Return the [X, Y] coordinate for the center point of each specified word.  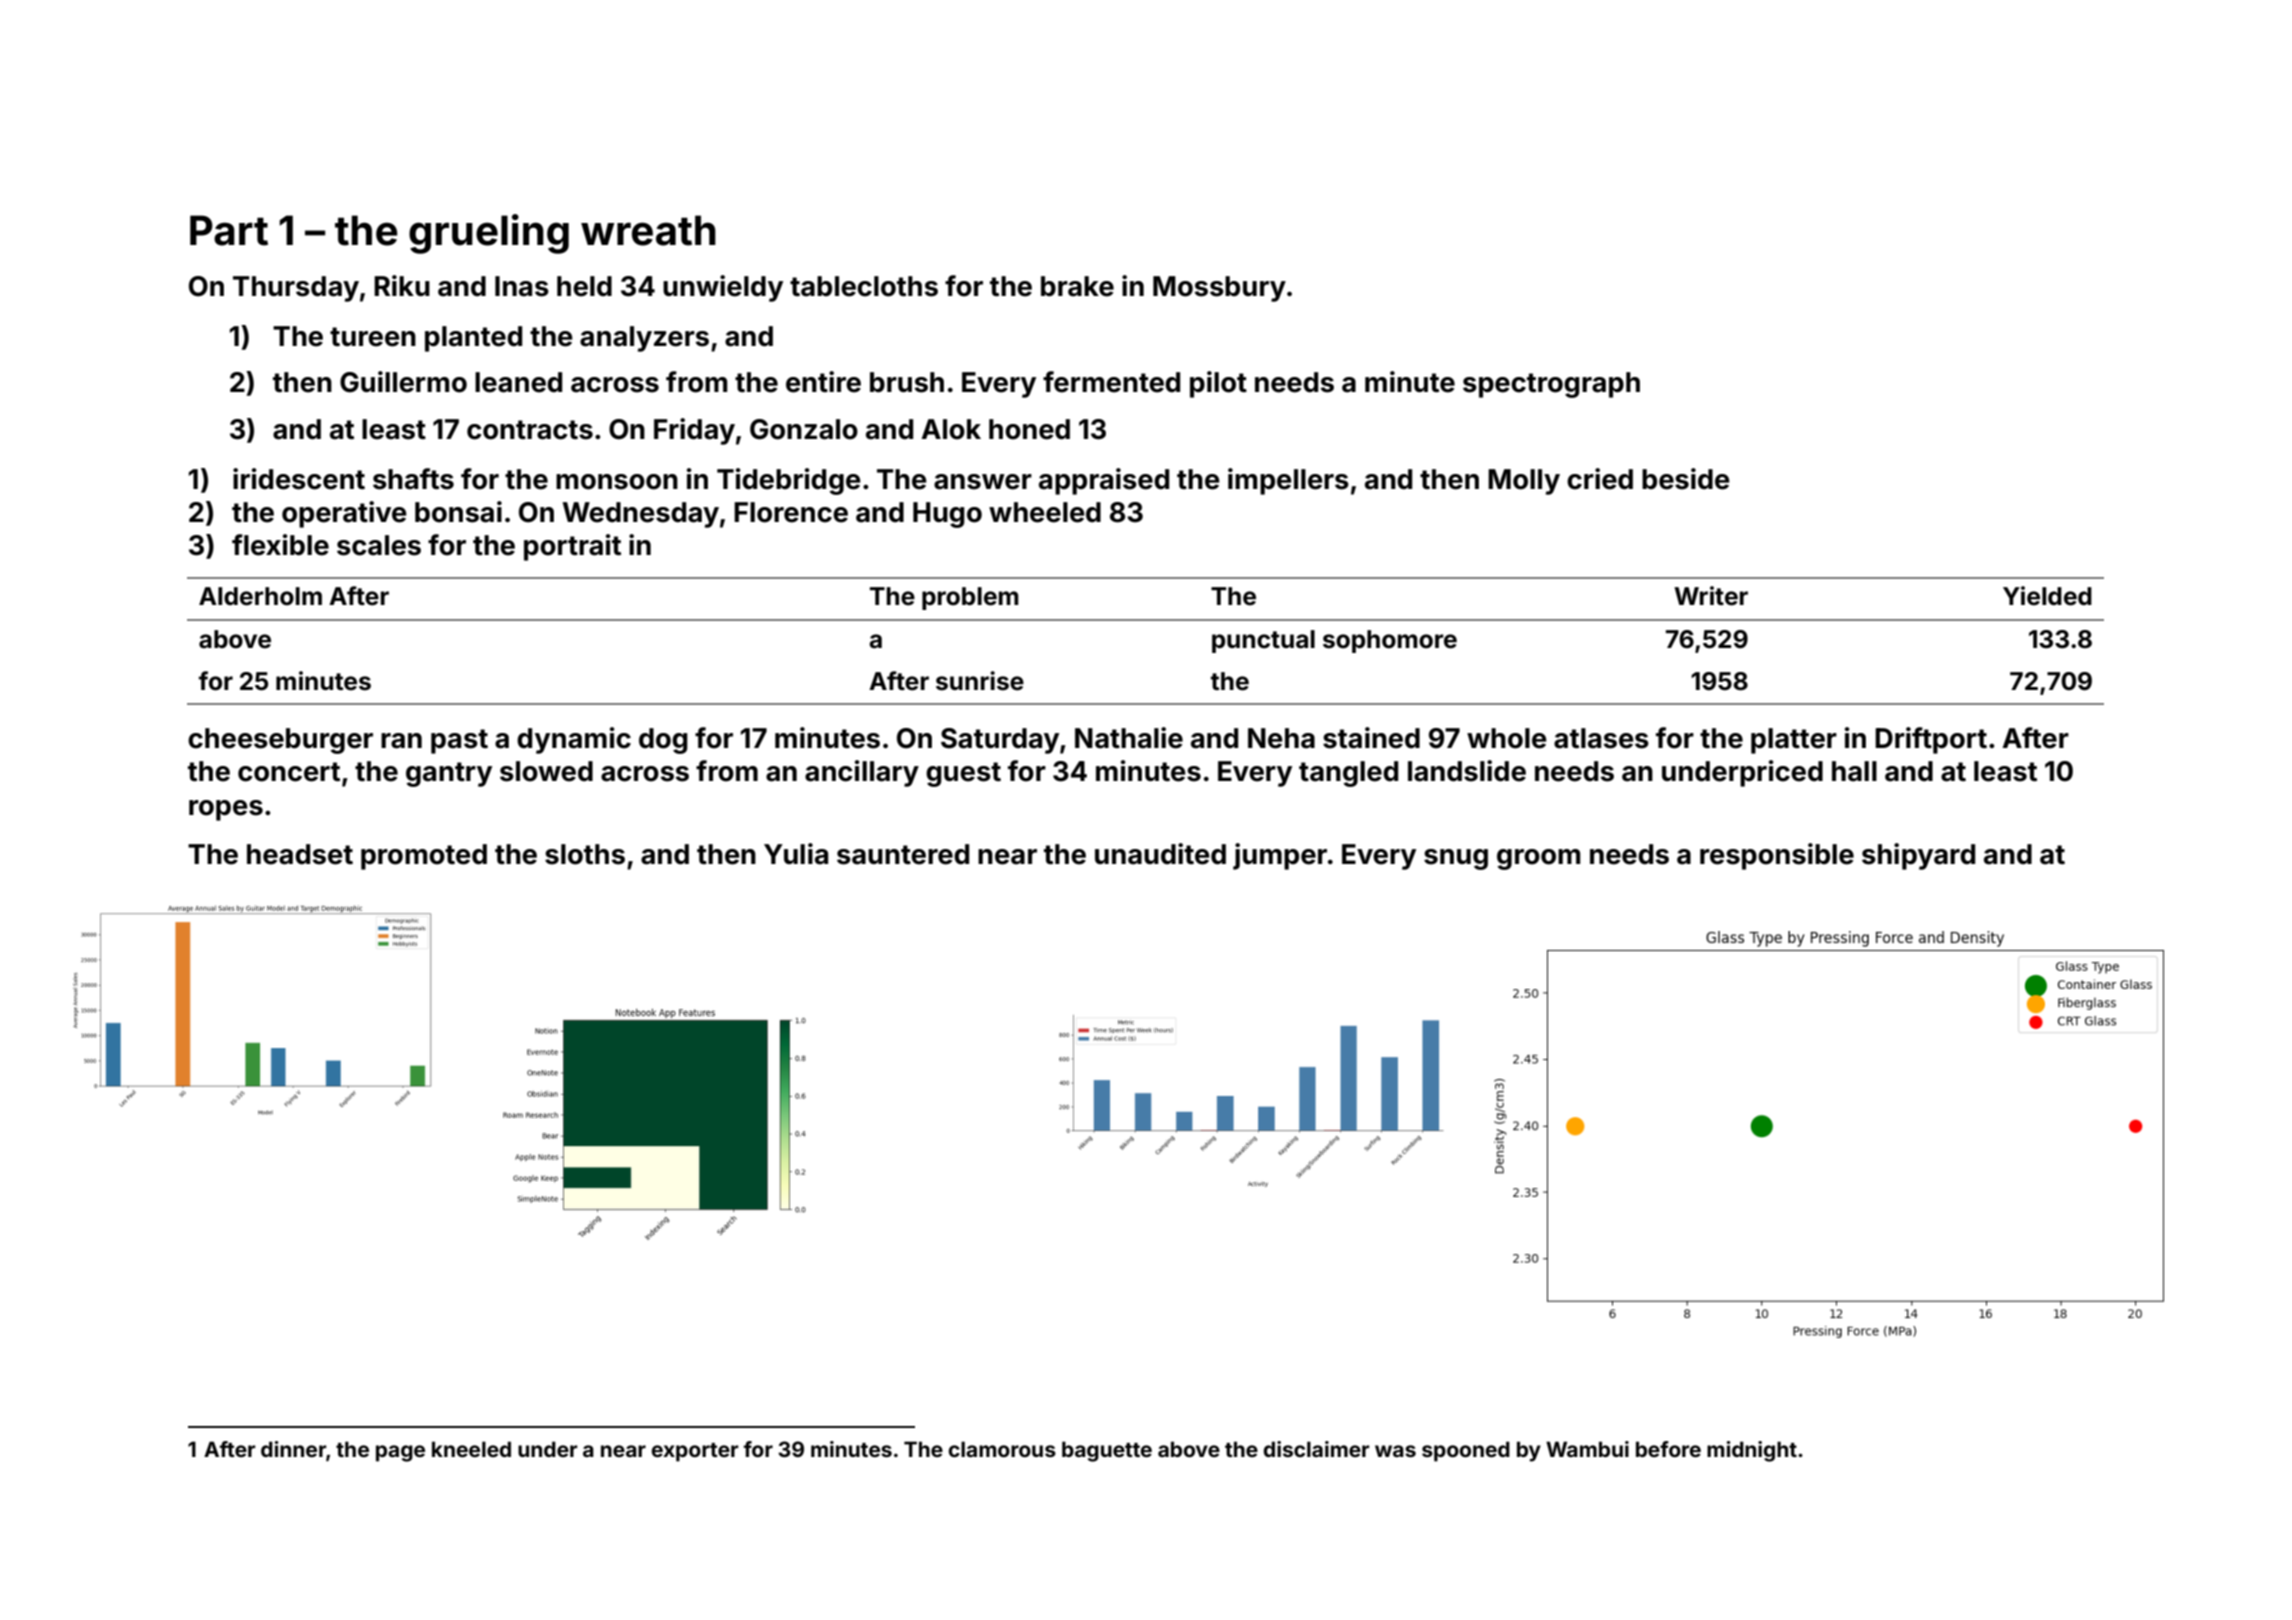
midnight [1752, 1451]
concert [289, 772]
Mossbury [1219, 289]
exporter [695, 1452]
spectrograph [1551, 385]
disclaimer [1316, 1449]
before [1668, 1449]
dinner [293, 1449]
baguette [1107, 1451]
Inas [522, 286]
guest [963, 774]
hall [1854, 771]
